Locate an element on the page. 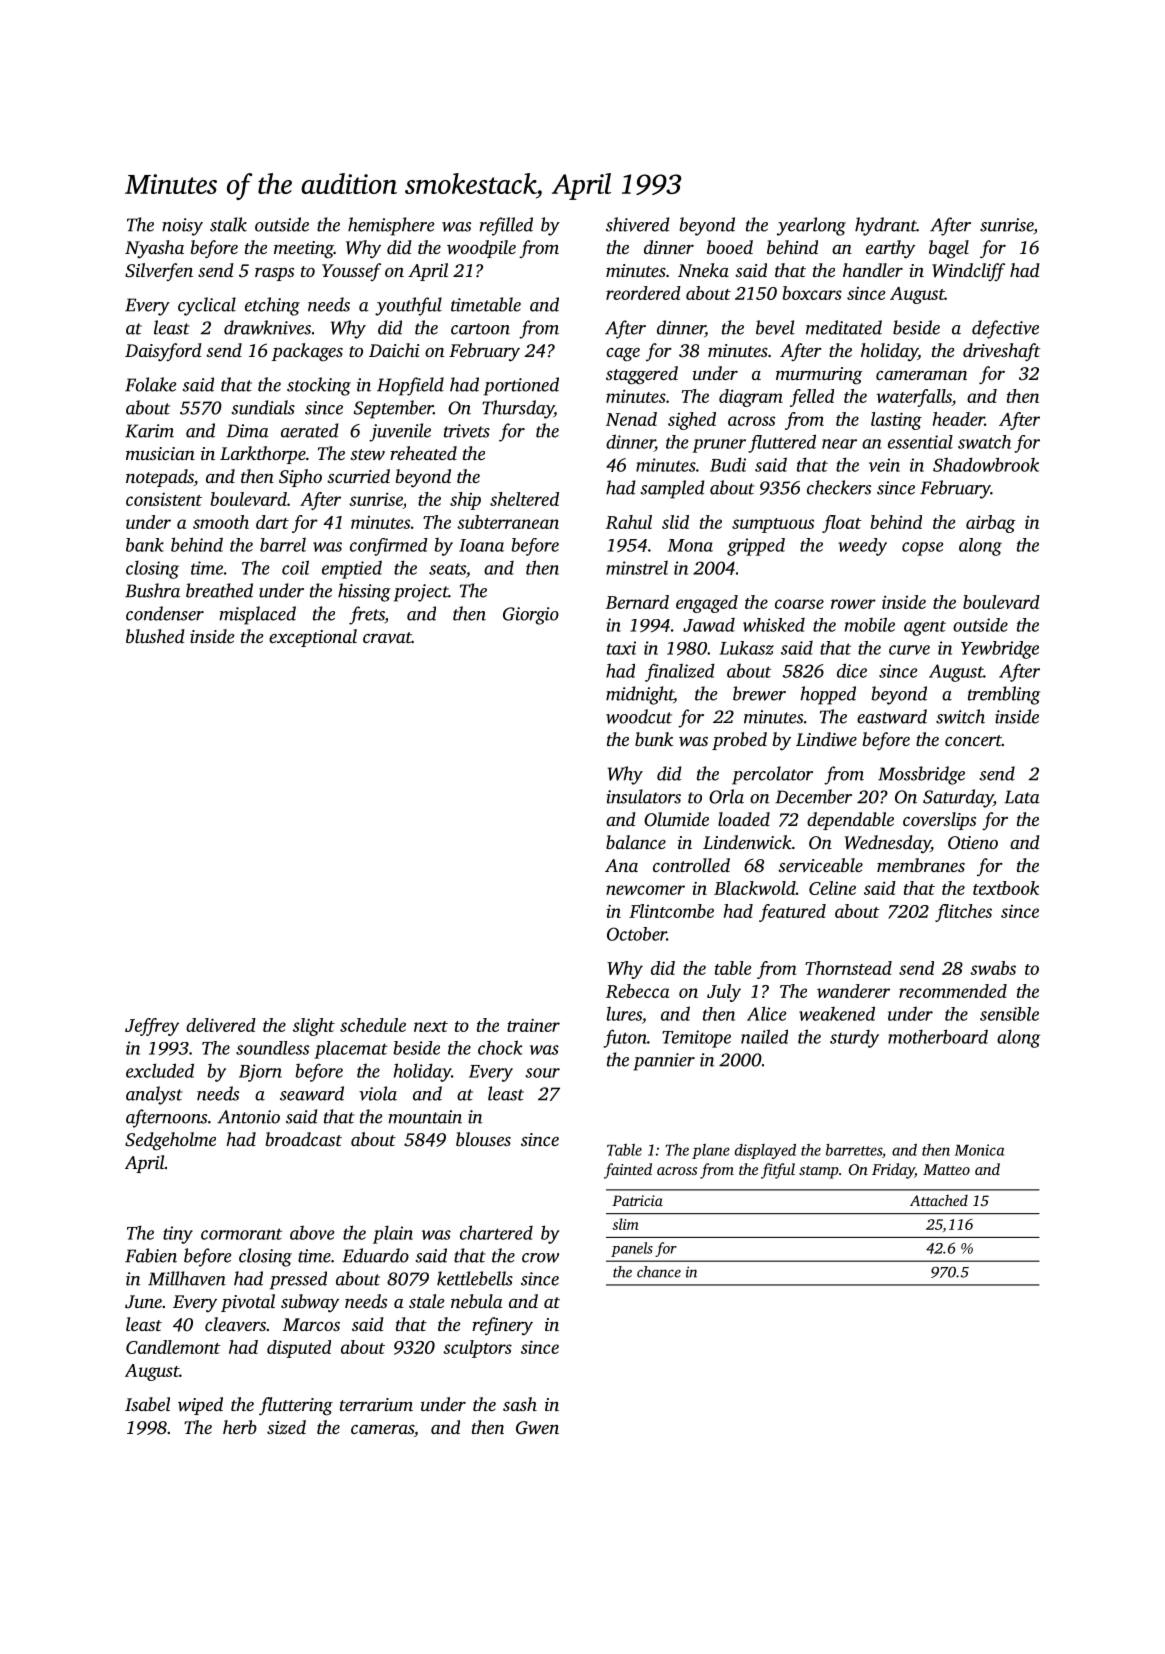 This document has width=1165, height=1654. reordered is located at coordinates (643, 293).
